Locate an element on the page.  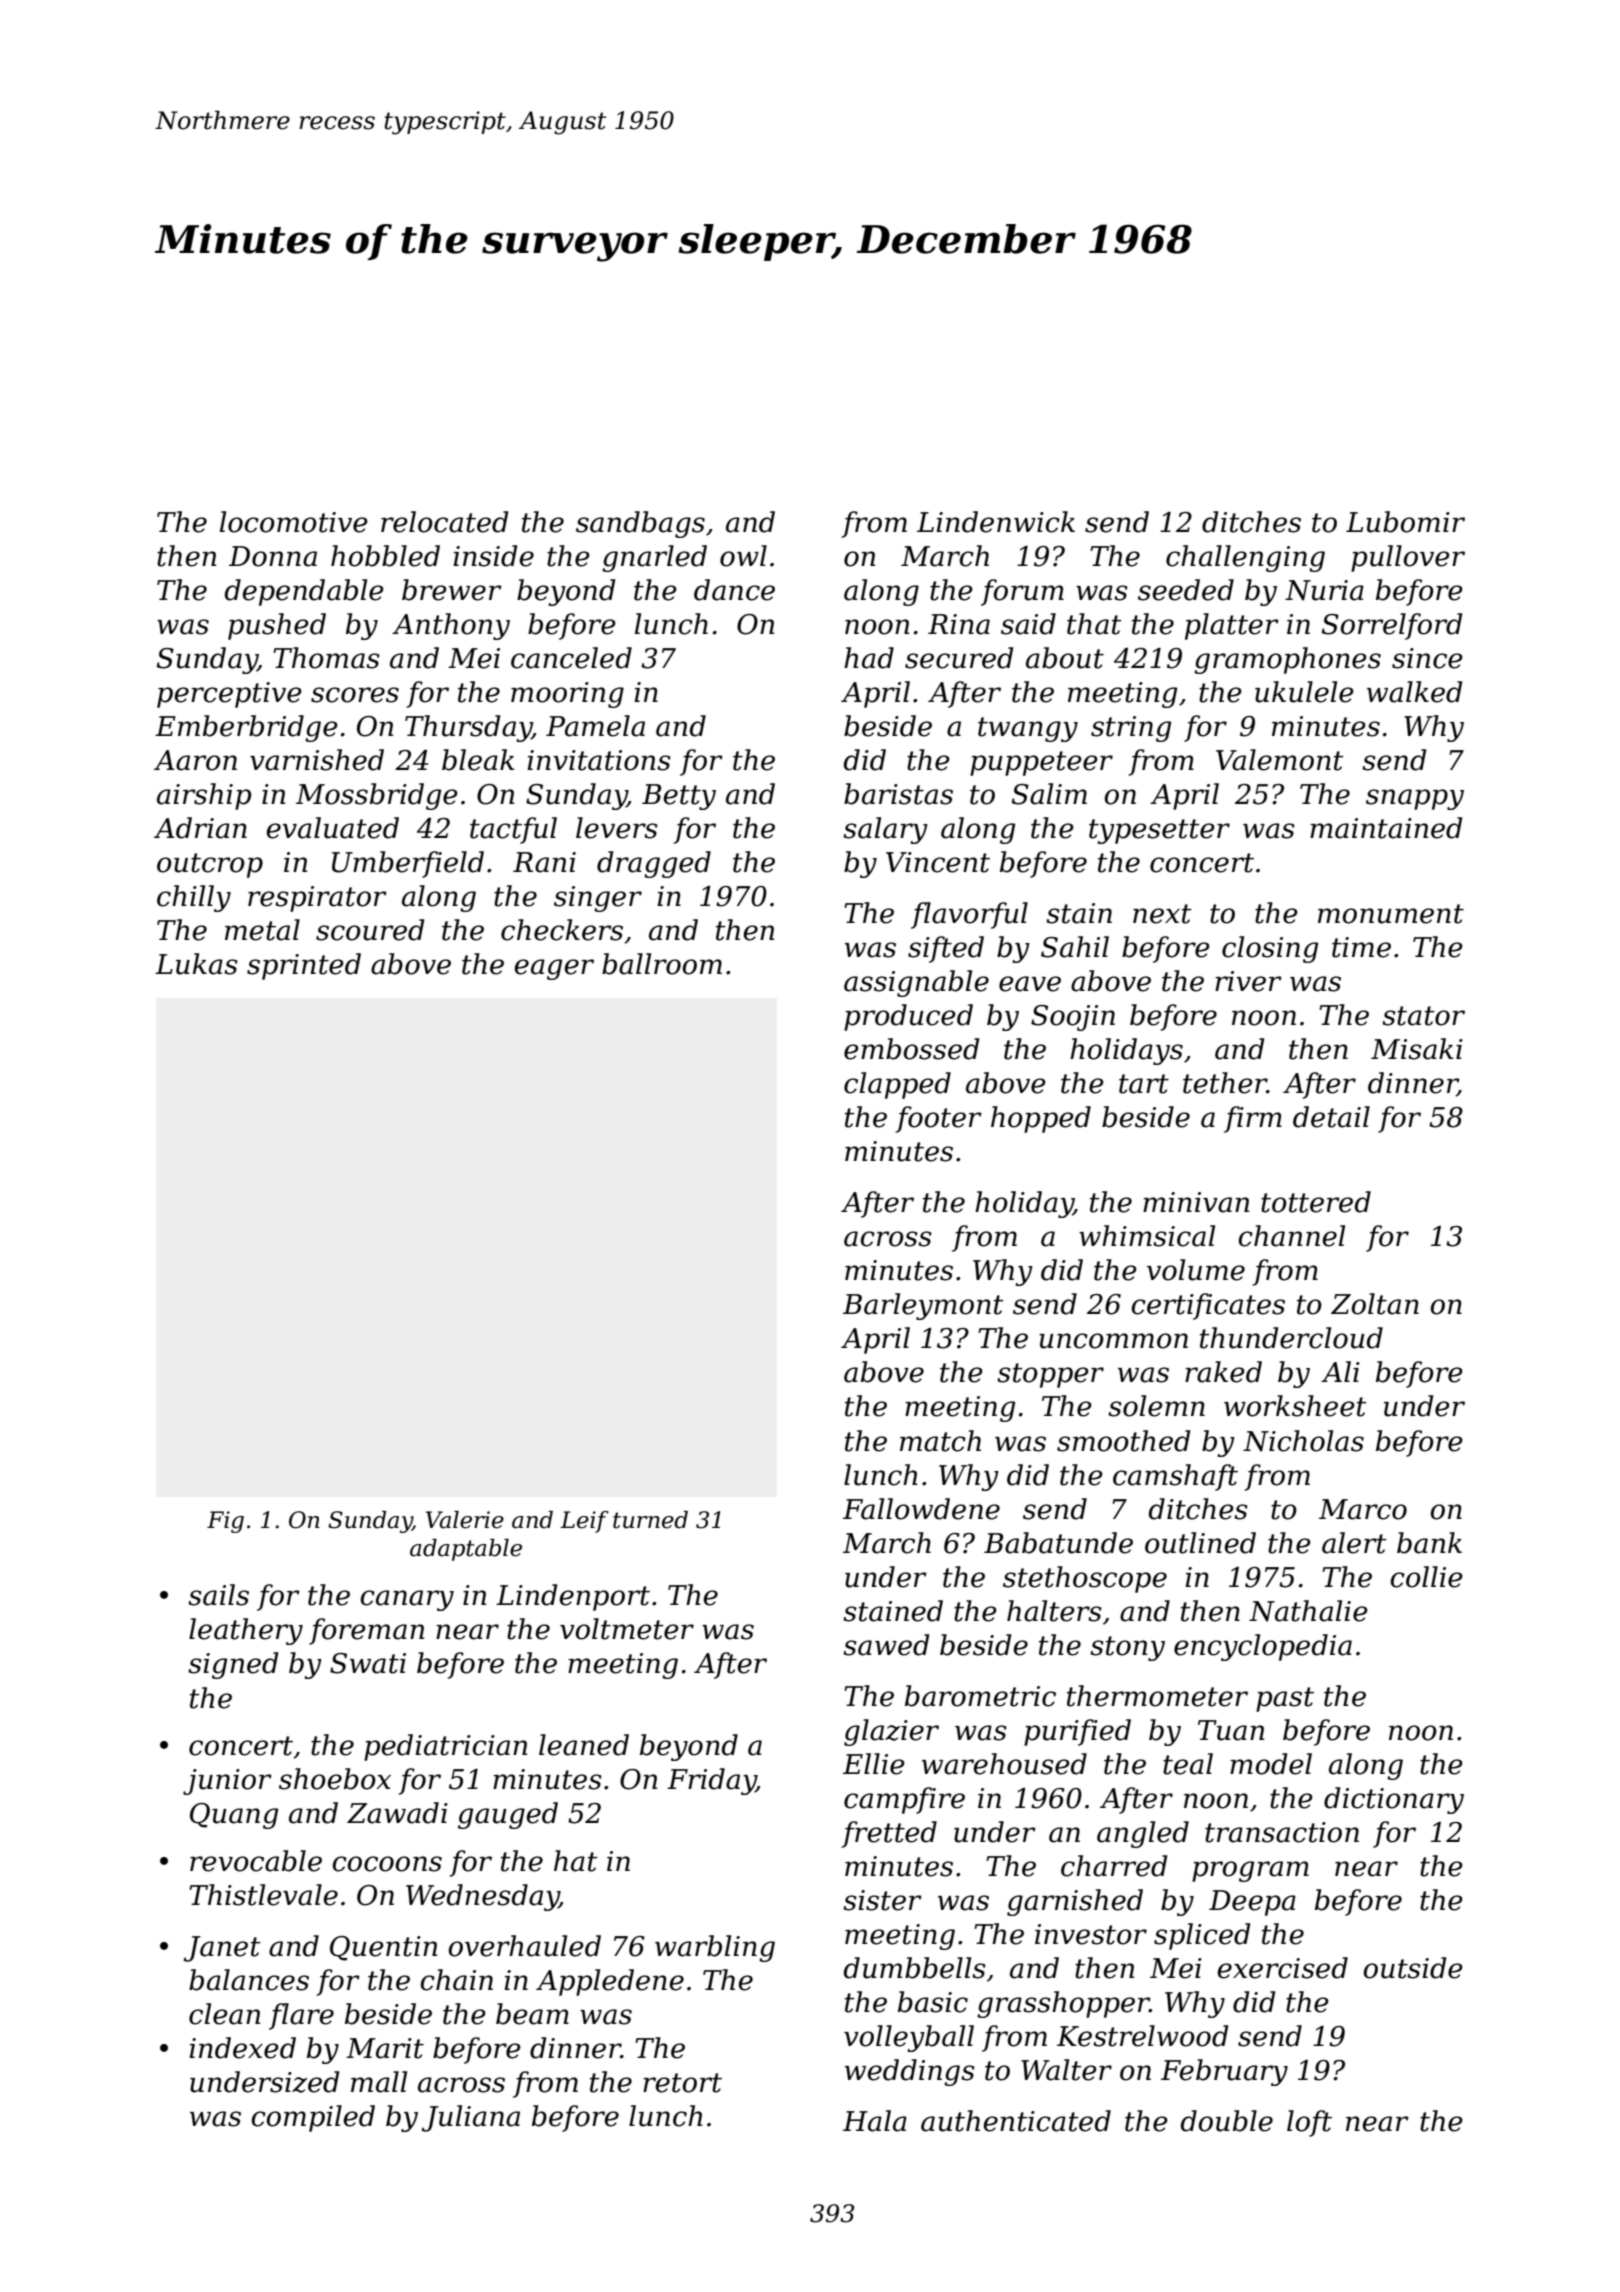
thermometer is located at coordinates (1157, 1696).
